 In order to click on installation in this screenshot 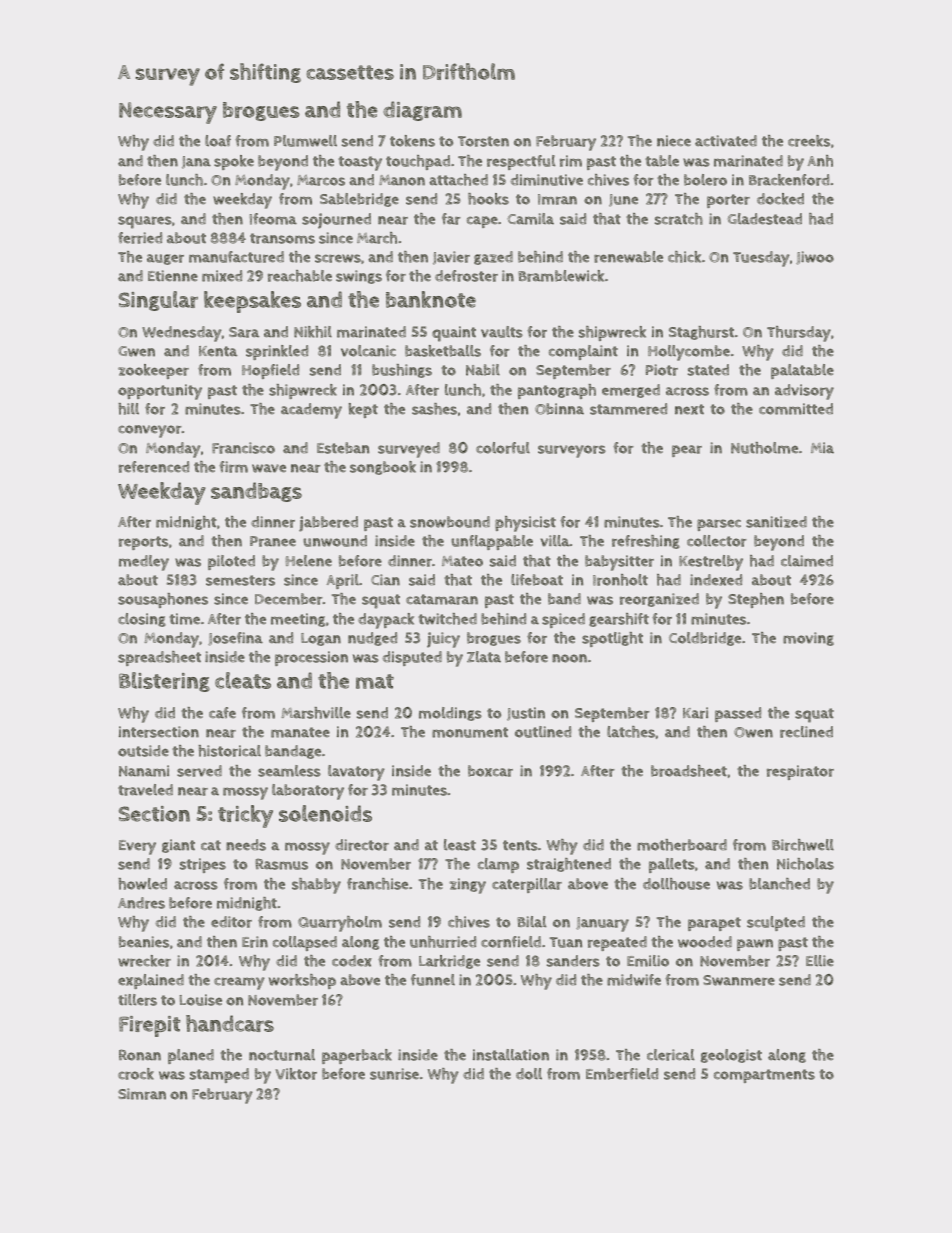, I will do `click(511, 1055)`.
